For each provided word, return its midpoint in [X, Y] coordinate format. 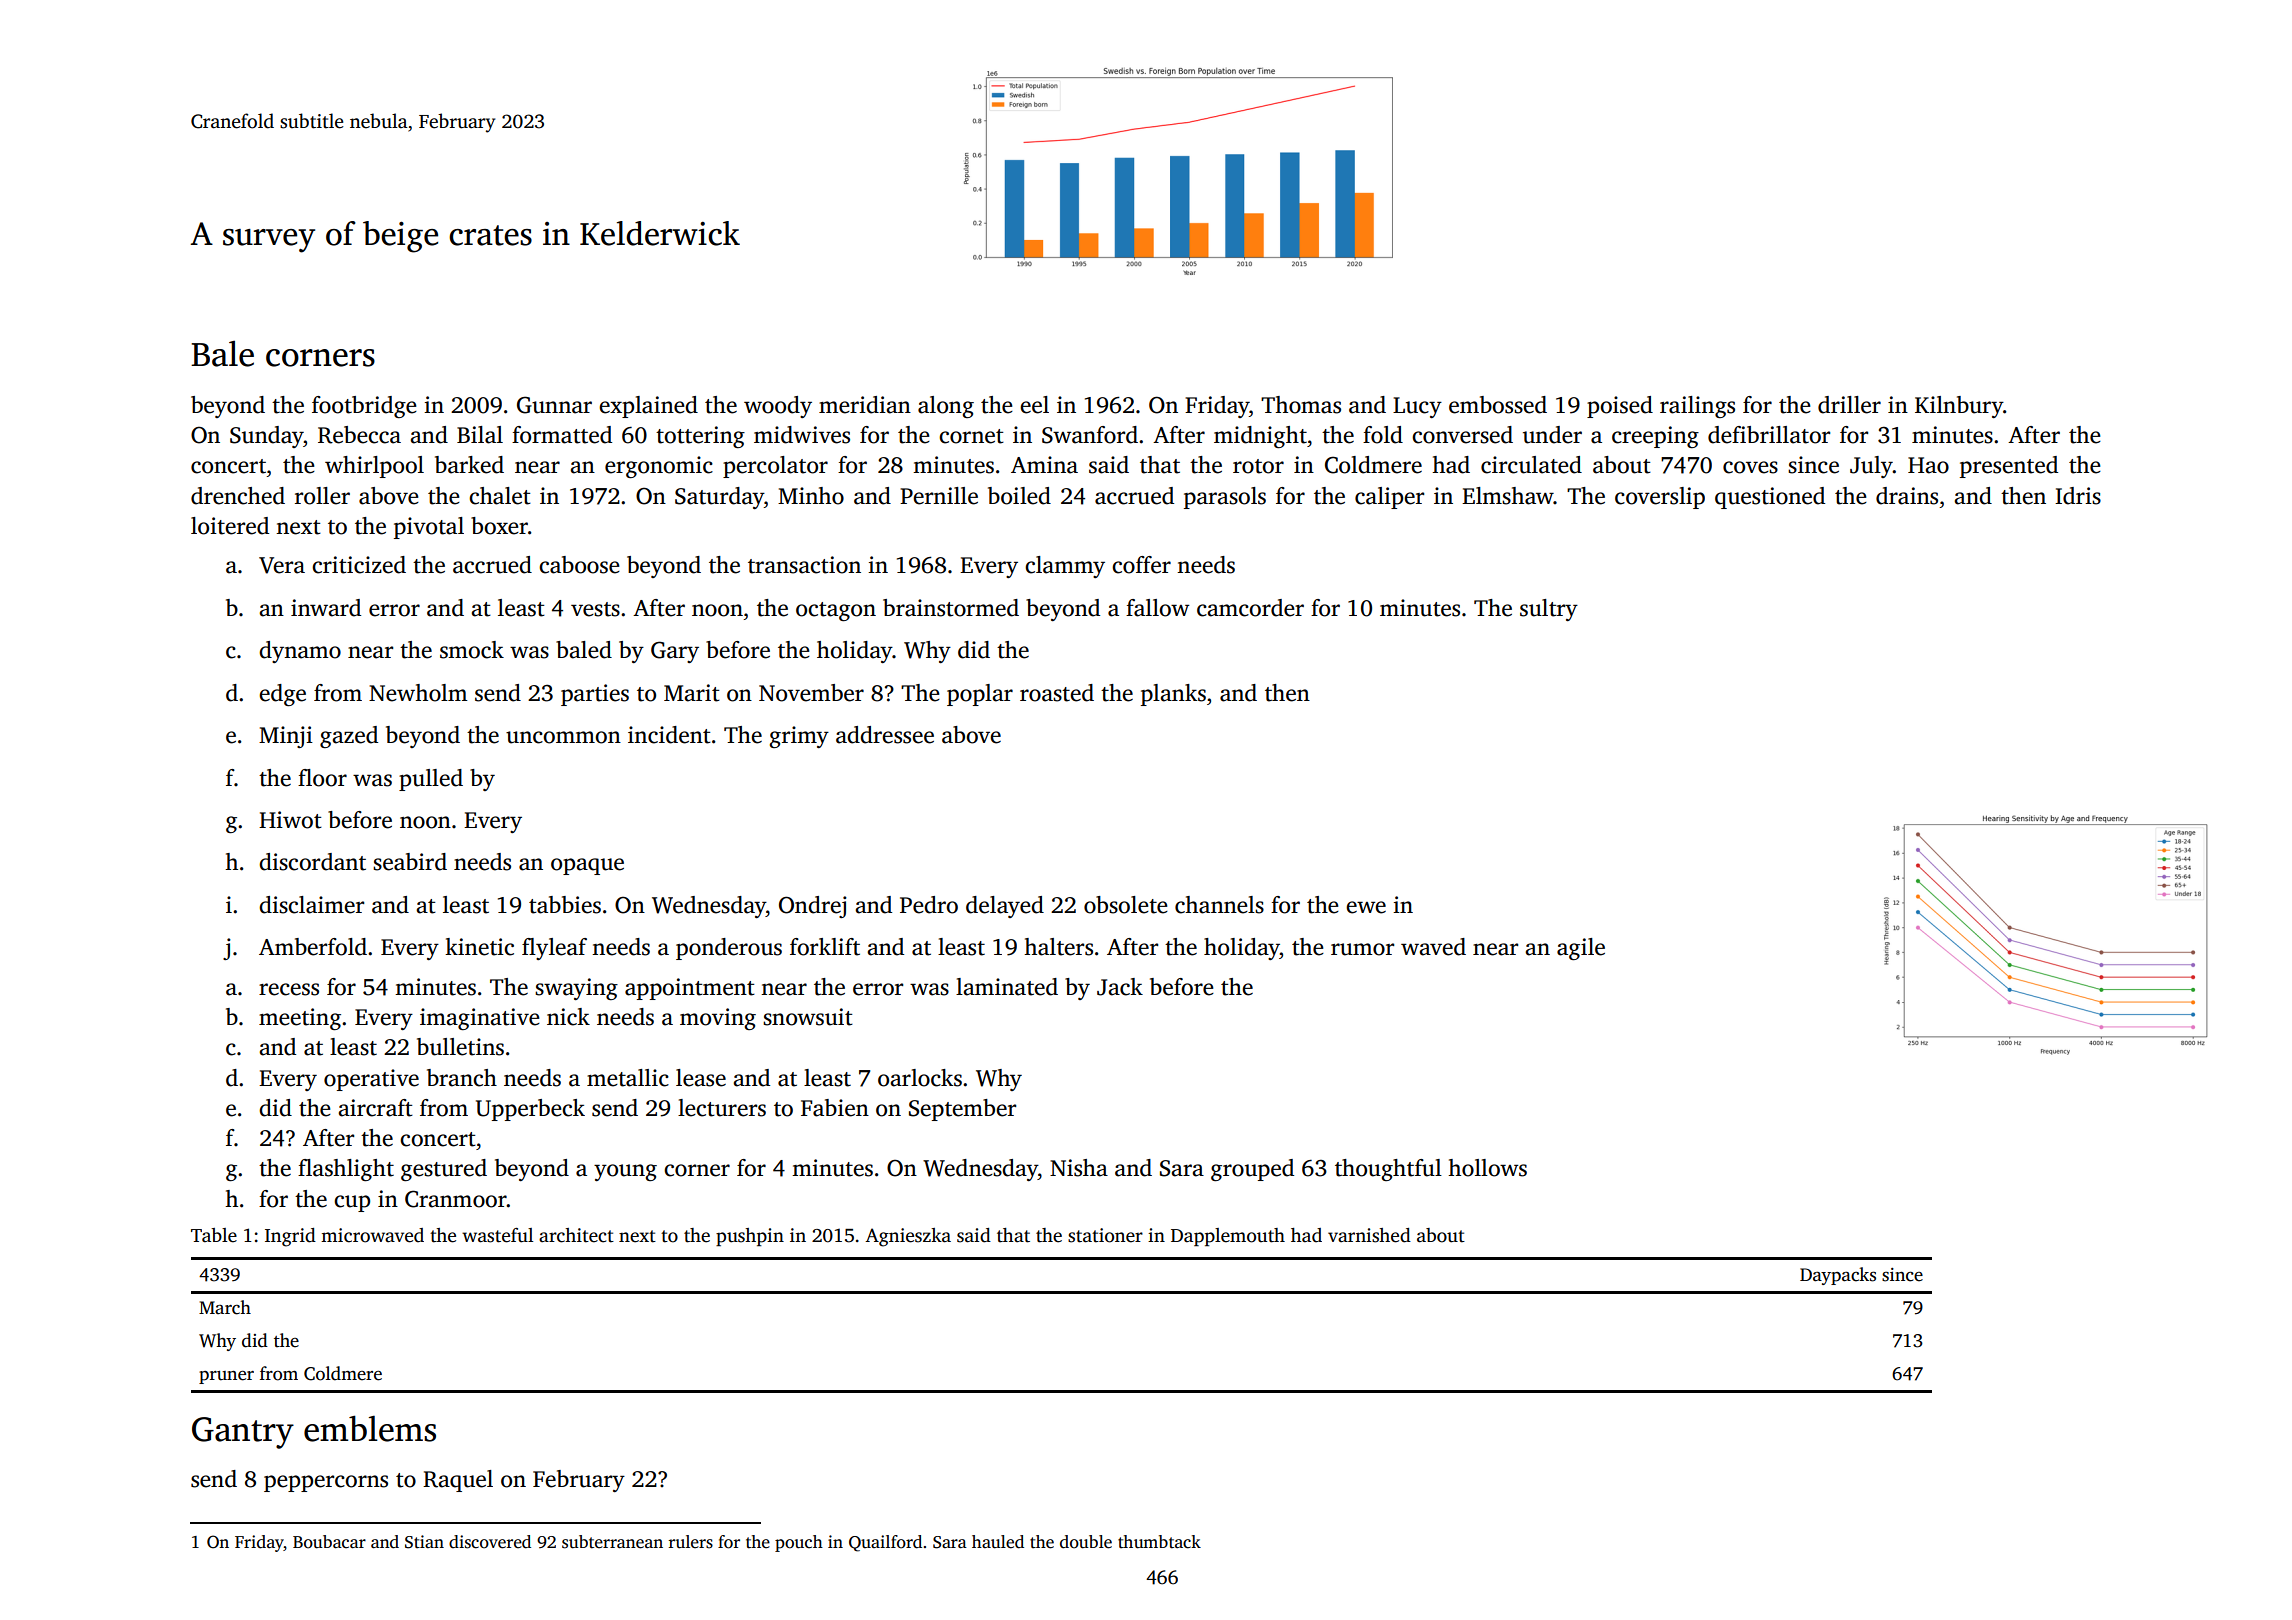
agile [1581, 949]
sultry [1549, 610]
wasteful [497, 1235]
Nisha [1079, 1168]
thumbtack [1159, 1542]
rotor [1258, 466]
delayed [1005, 907]
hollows [1487, 1168]
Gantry [243, 1433]
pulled [431, 780]
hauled [998, 1542]
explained [648, 407]
